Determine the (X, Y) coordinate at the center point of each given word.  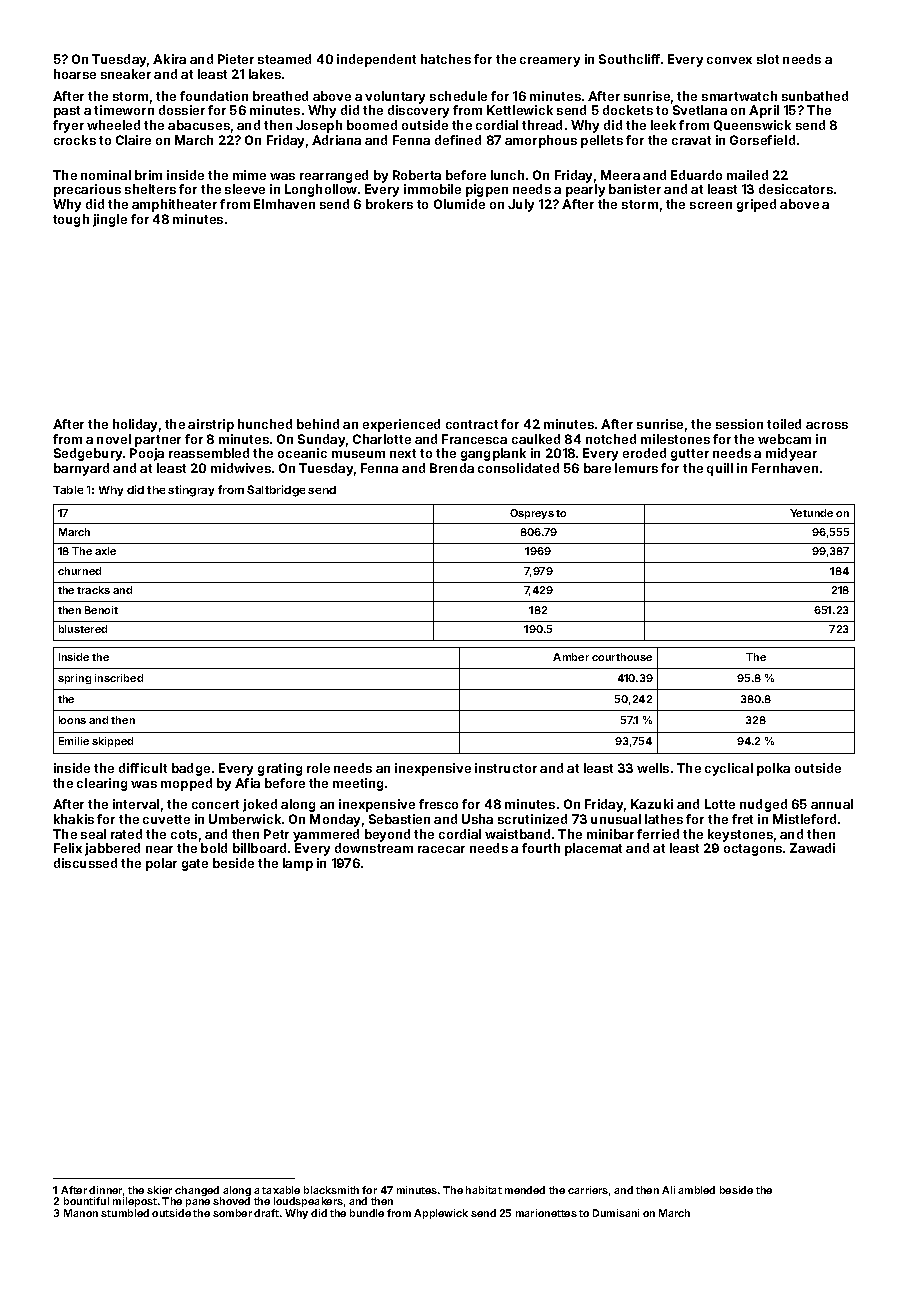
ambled (696, 1190)
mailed (747, 175)
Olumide (459, 204)
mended (525, 1190)
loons (72, 720)
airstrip (211, 425)
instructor (506, 768)
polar (161, 864)
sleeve (245, 189)
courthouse (622, 657)
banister (635, 189)
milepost (135, 1202)
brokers (389, 204)
